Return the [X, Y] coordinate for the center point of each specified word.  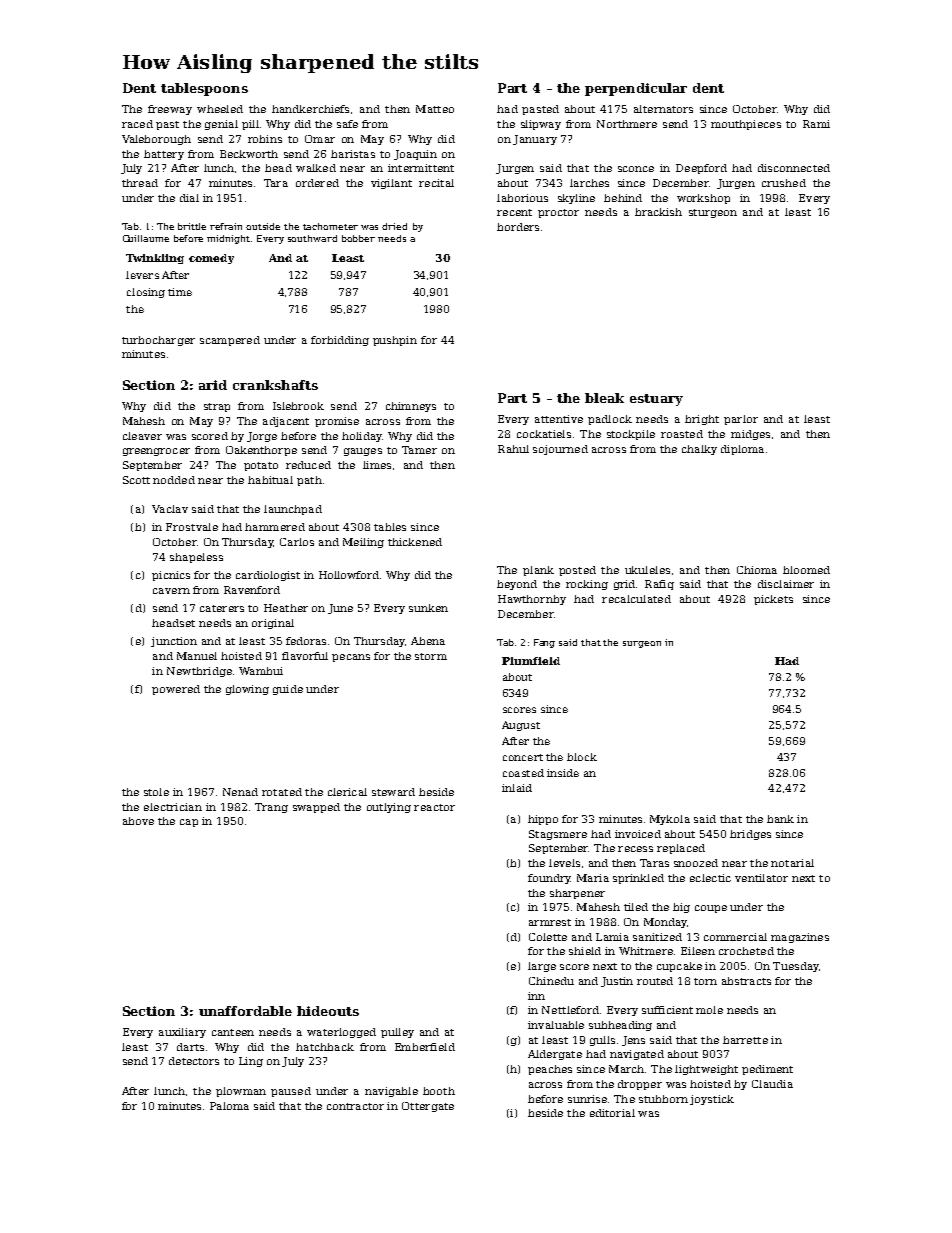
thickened [415, 542]
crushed [784, 183]
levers [142, 275]
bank [780, 819]
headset [173, 623]
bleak [604, 398]
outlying [389, 808]
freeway [170, 110]
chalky [699, 450]
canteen [233, 1032]
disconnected [794, 168]
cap [189, 823]
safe [347, 124]
